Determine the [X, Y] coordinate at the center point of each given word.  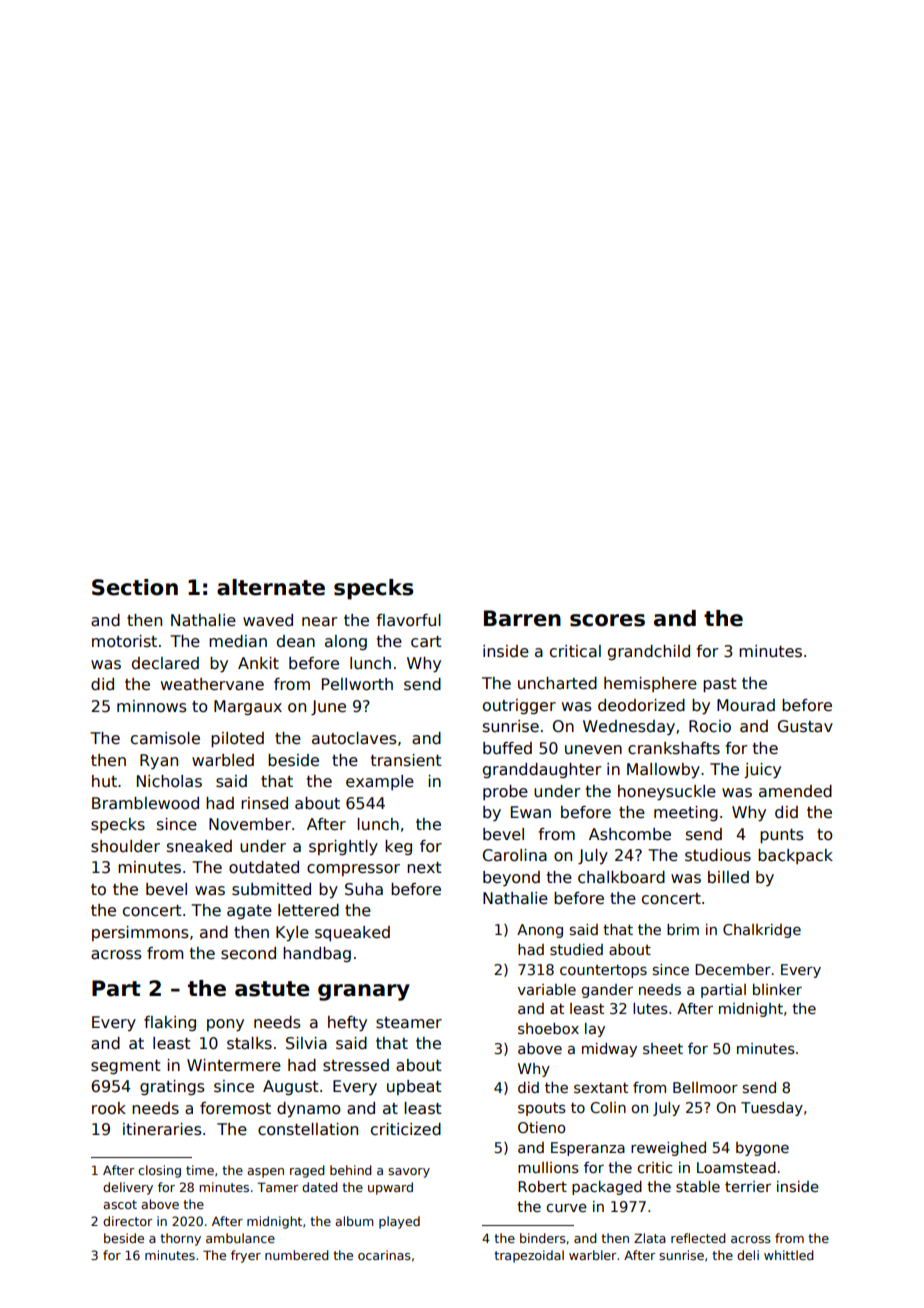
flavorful [408, 620]
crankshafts [674, 748]
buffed [507, 748]
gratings [172, 1087]
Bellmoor [705, 1087]
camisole [165, 738]
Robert [542, 1186]
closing [159, 1171]
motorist [124, 641]
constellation [308, 1129]
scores [607, 620]
